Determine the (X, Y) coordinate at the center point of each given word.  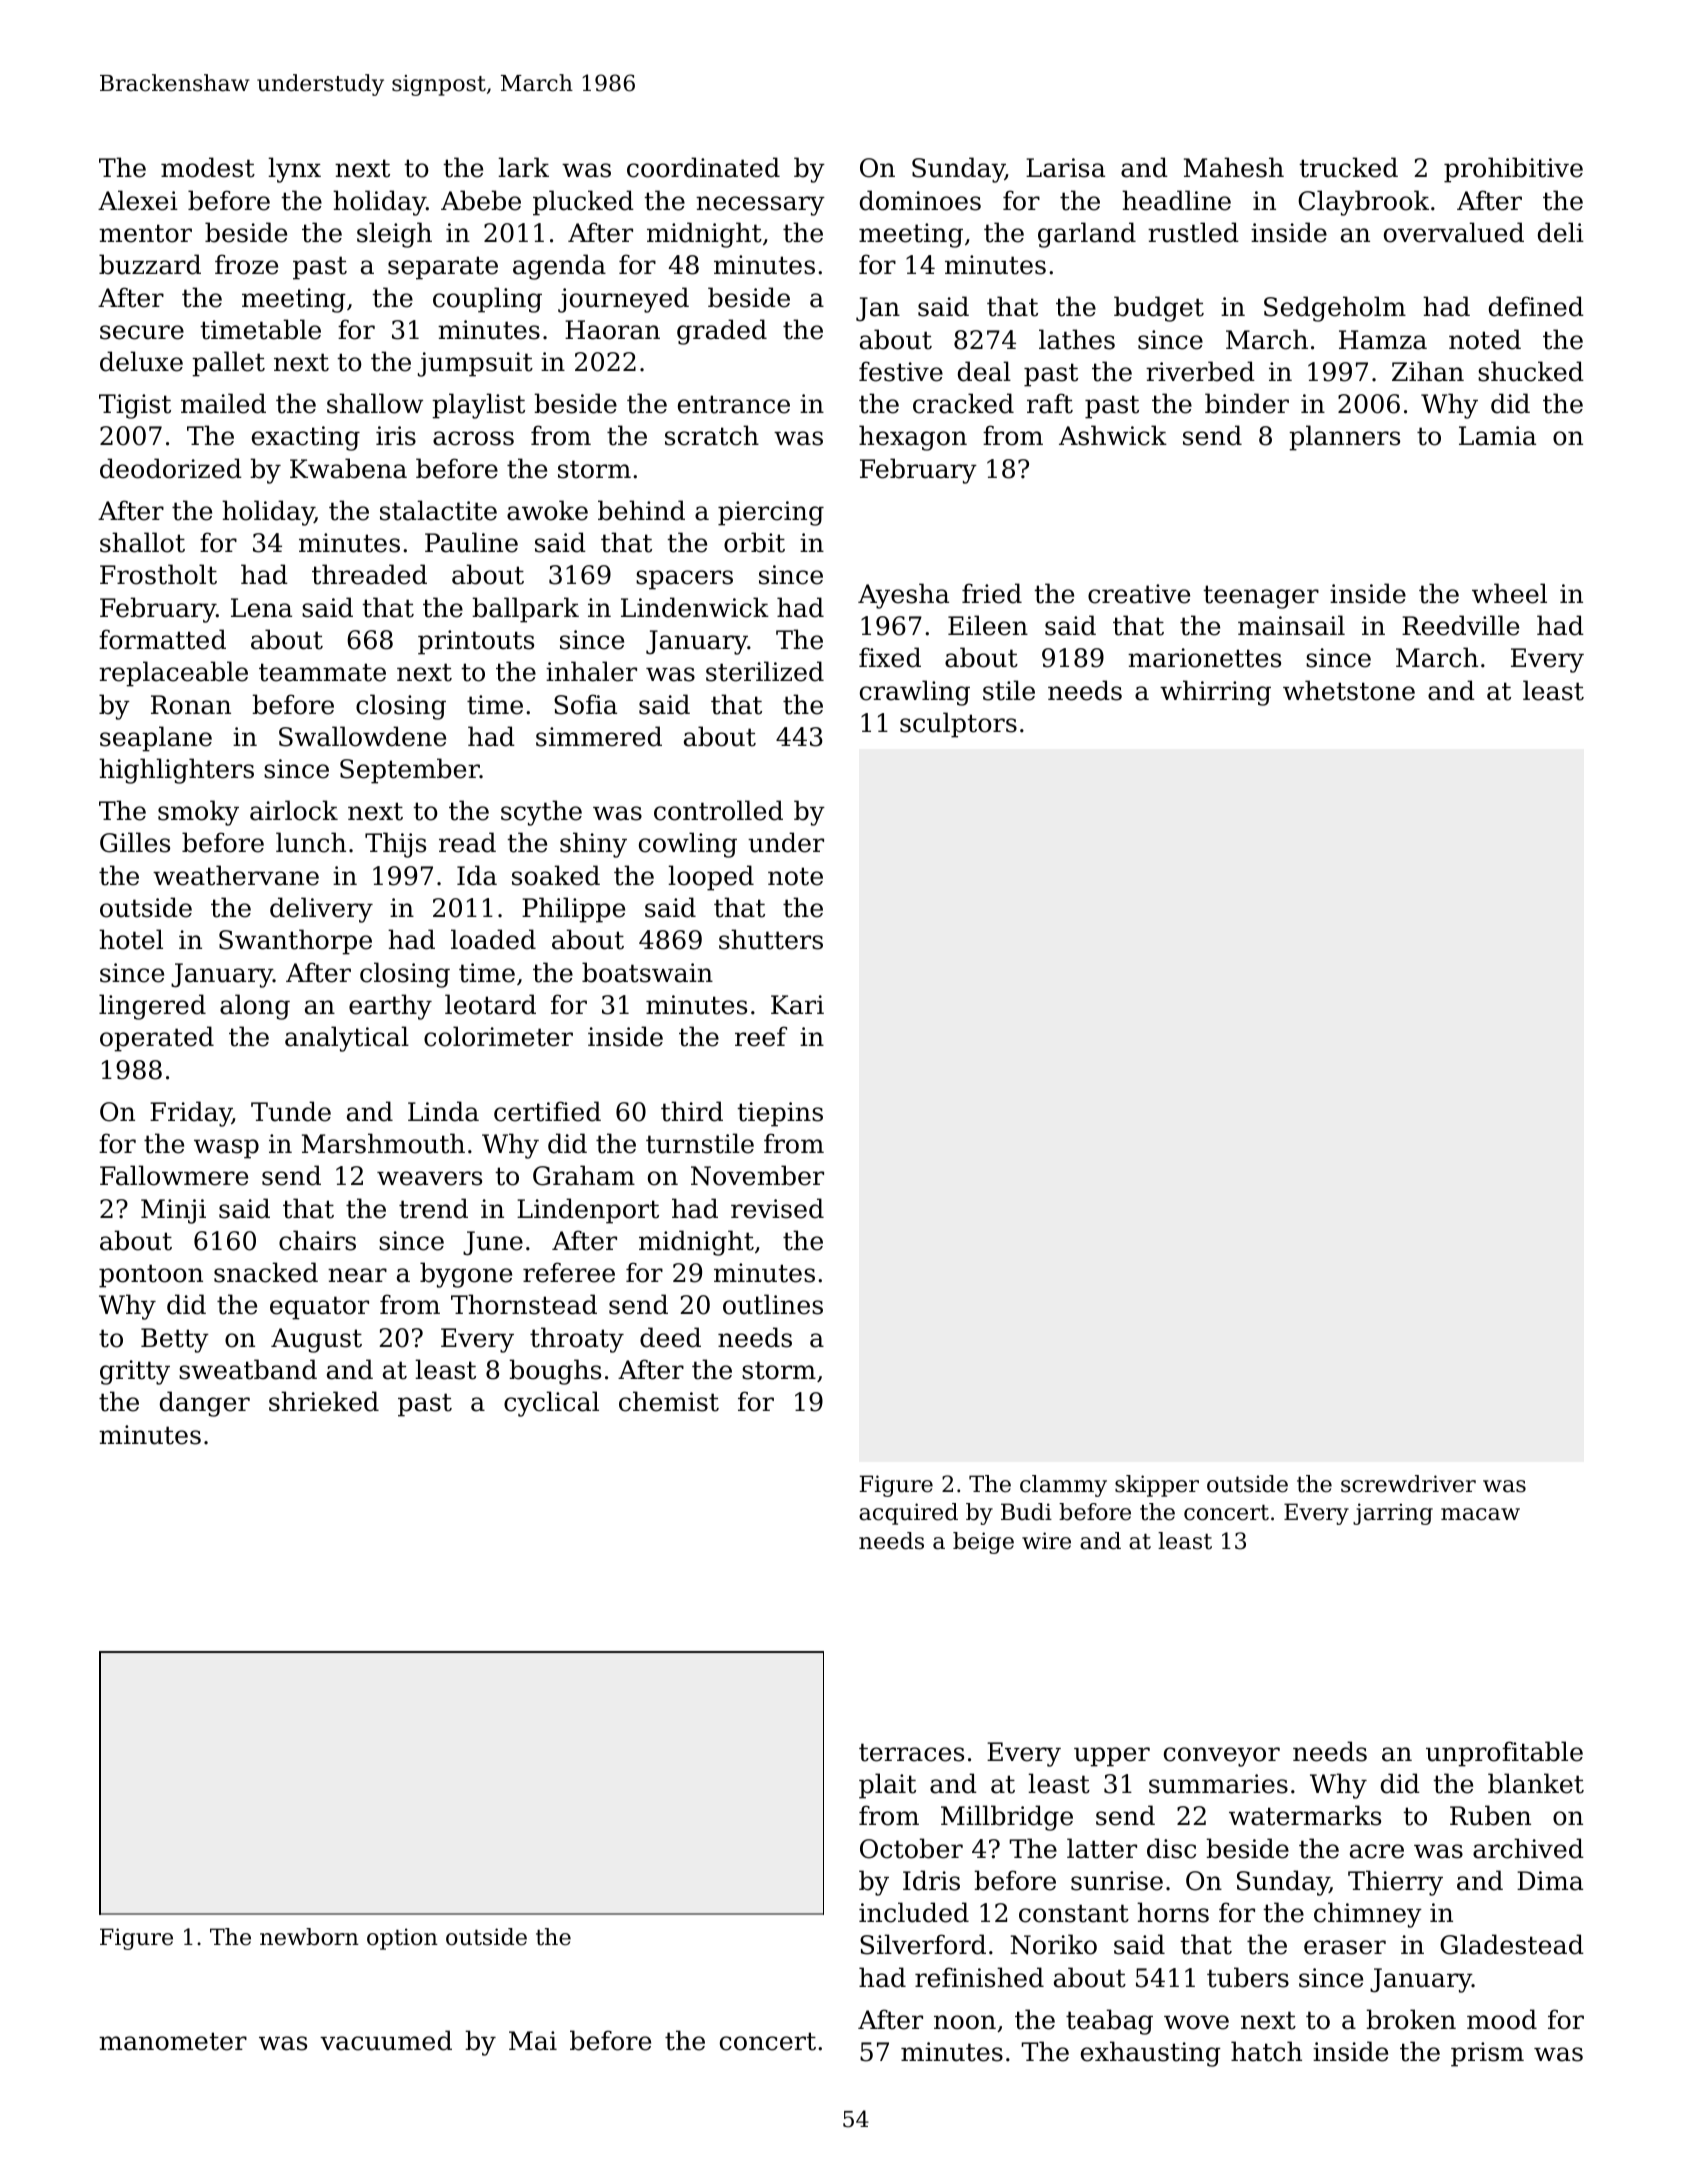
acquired (908, 1514)
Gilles (135, 842)
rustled (1193, 232)
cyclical (551, 1404)
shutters (771, 939)
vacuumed (386, 2040)
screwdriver (1408, 1484)
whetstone (1349, 690)
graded (722, 332)
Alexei (138, 200)
